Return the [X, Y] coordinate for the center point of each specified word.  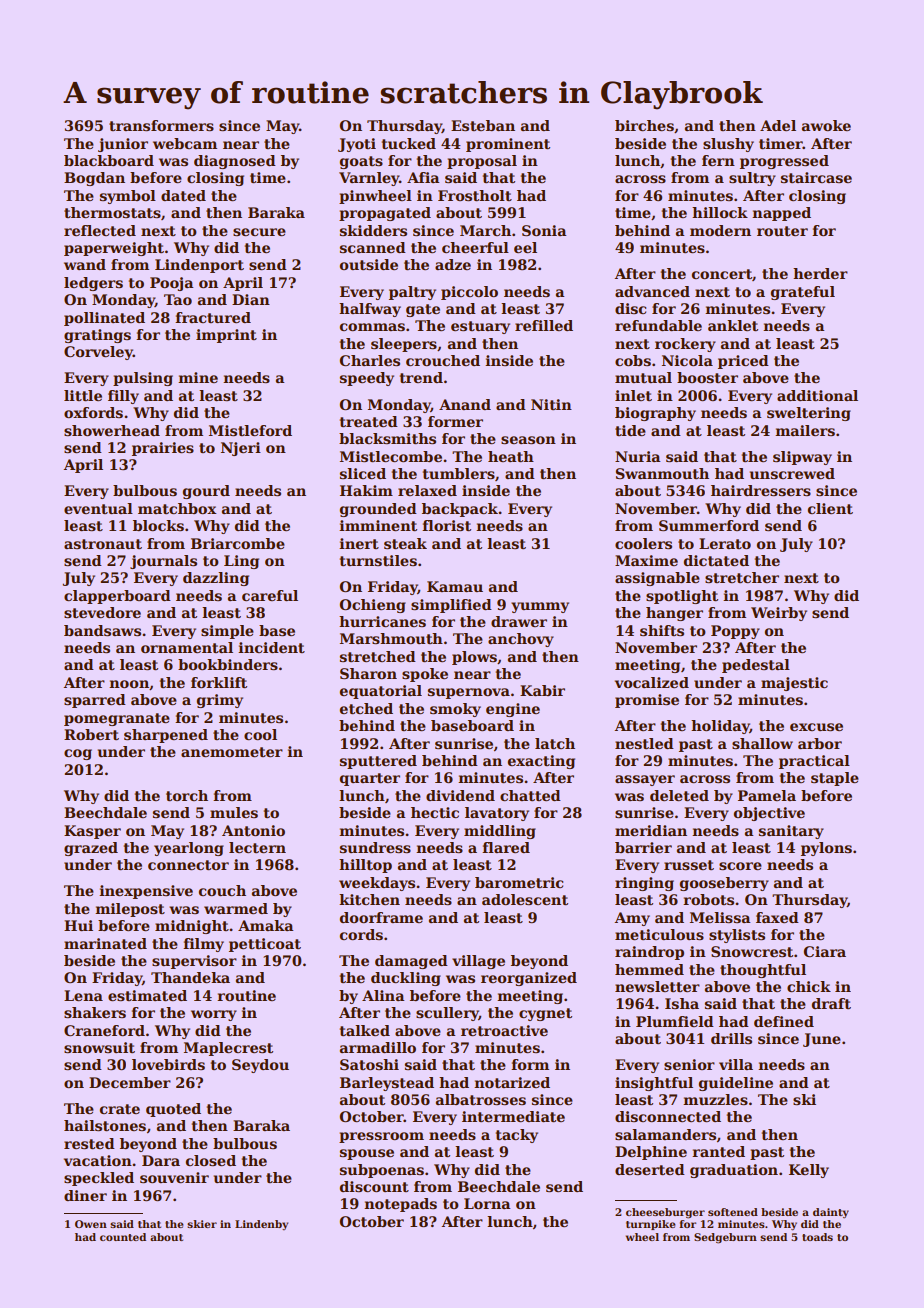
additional [817, 395]
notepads [400, 1205]
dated [183, 195]
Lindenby [261, 1225]
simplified [451, 606]
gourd [206, 492]
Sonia [544, 230]
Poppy [735, 632]
